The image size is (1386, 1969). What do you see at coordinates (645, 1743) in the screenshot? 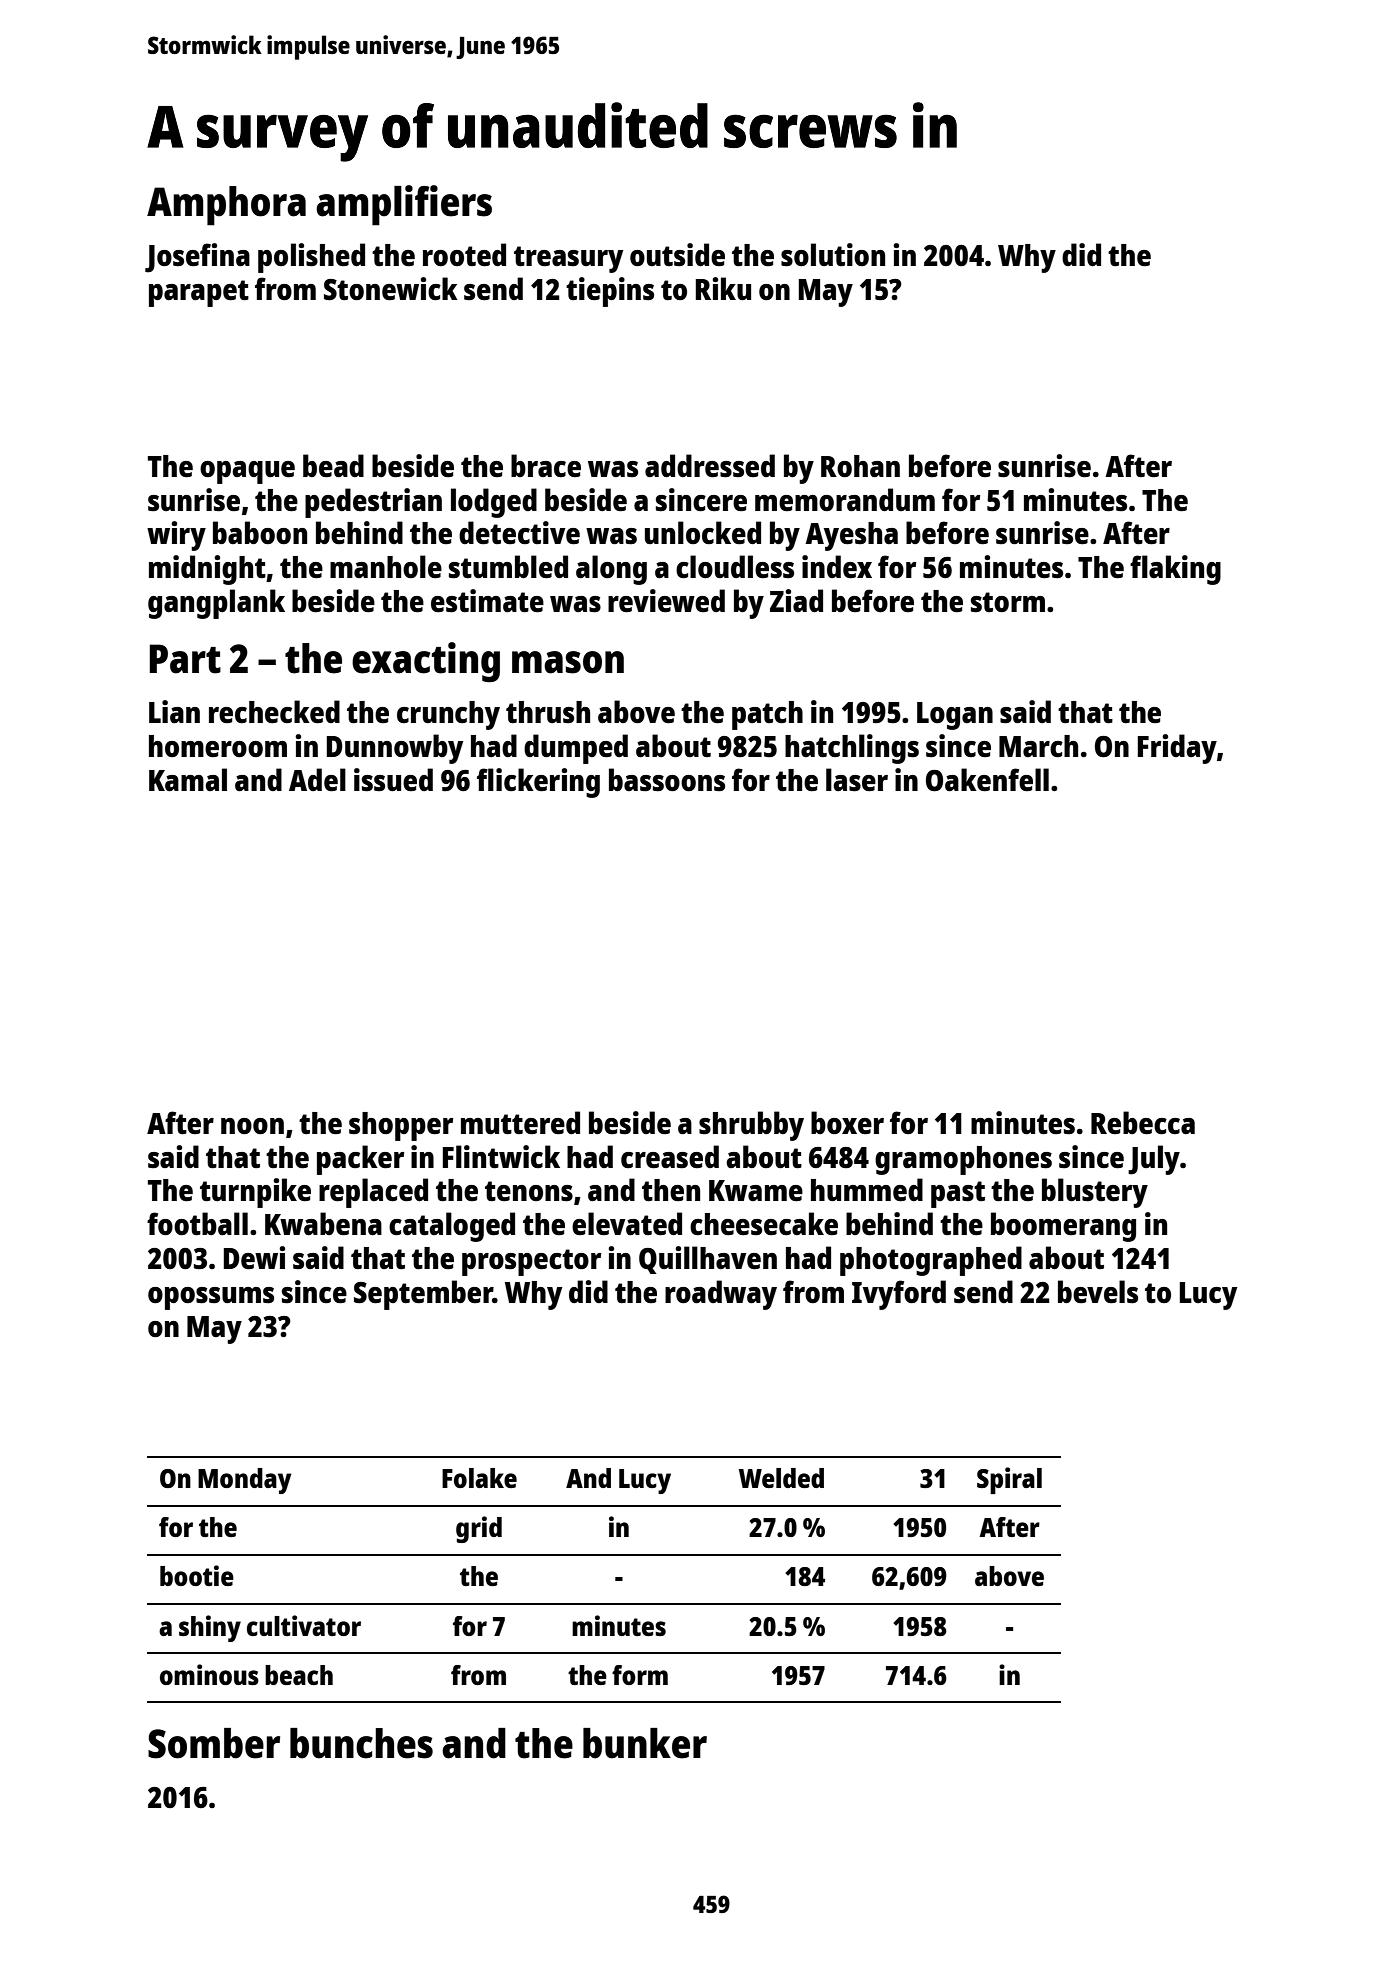
I see `bunker` at bounding box center [645, 1743].
